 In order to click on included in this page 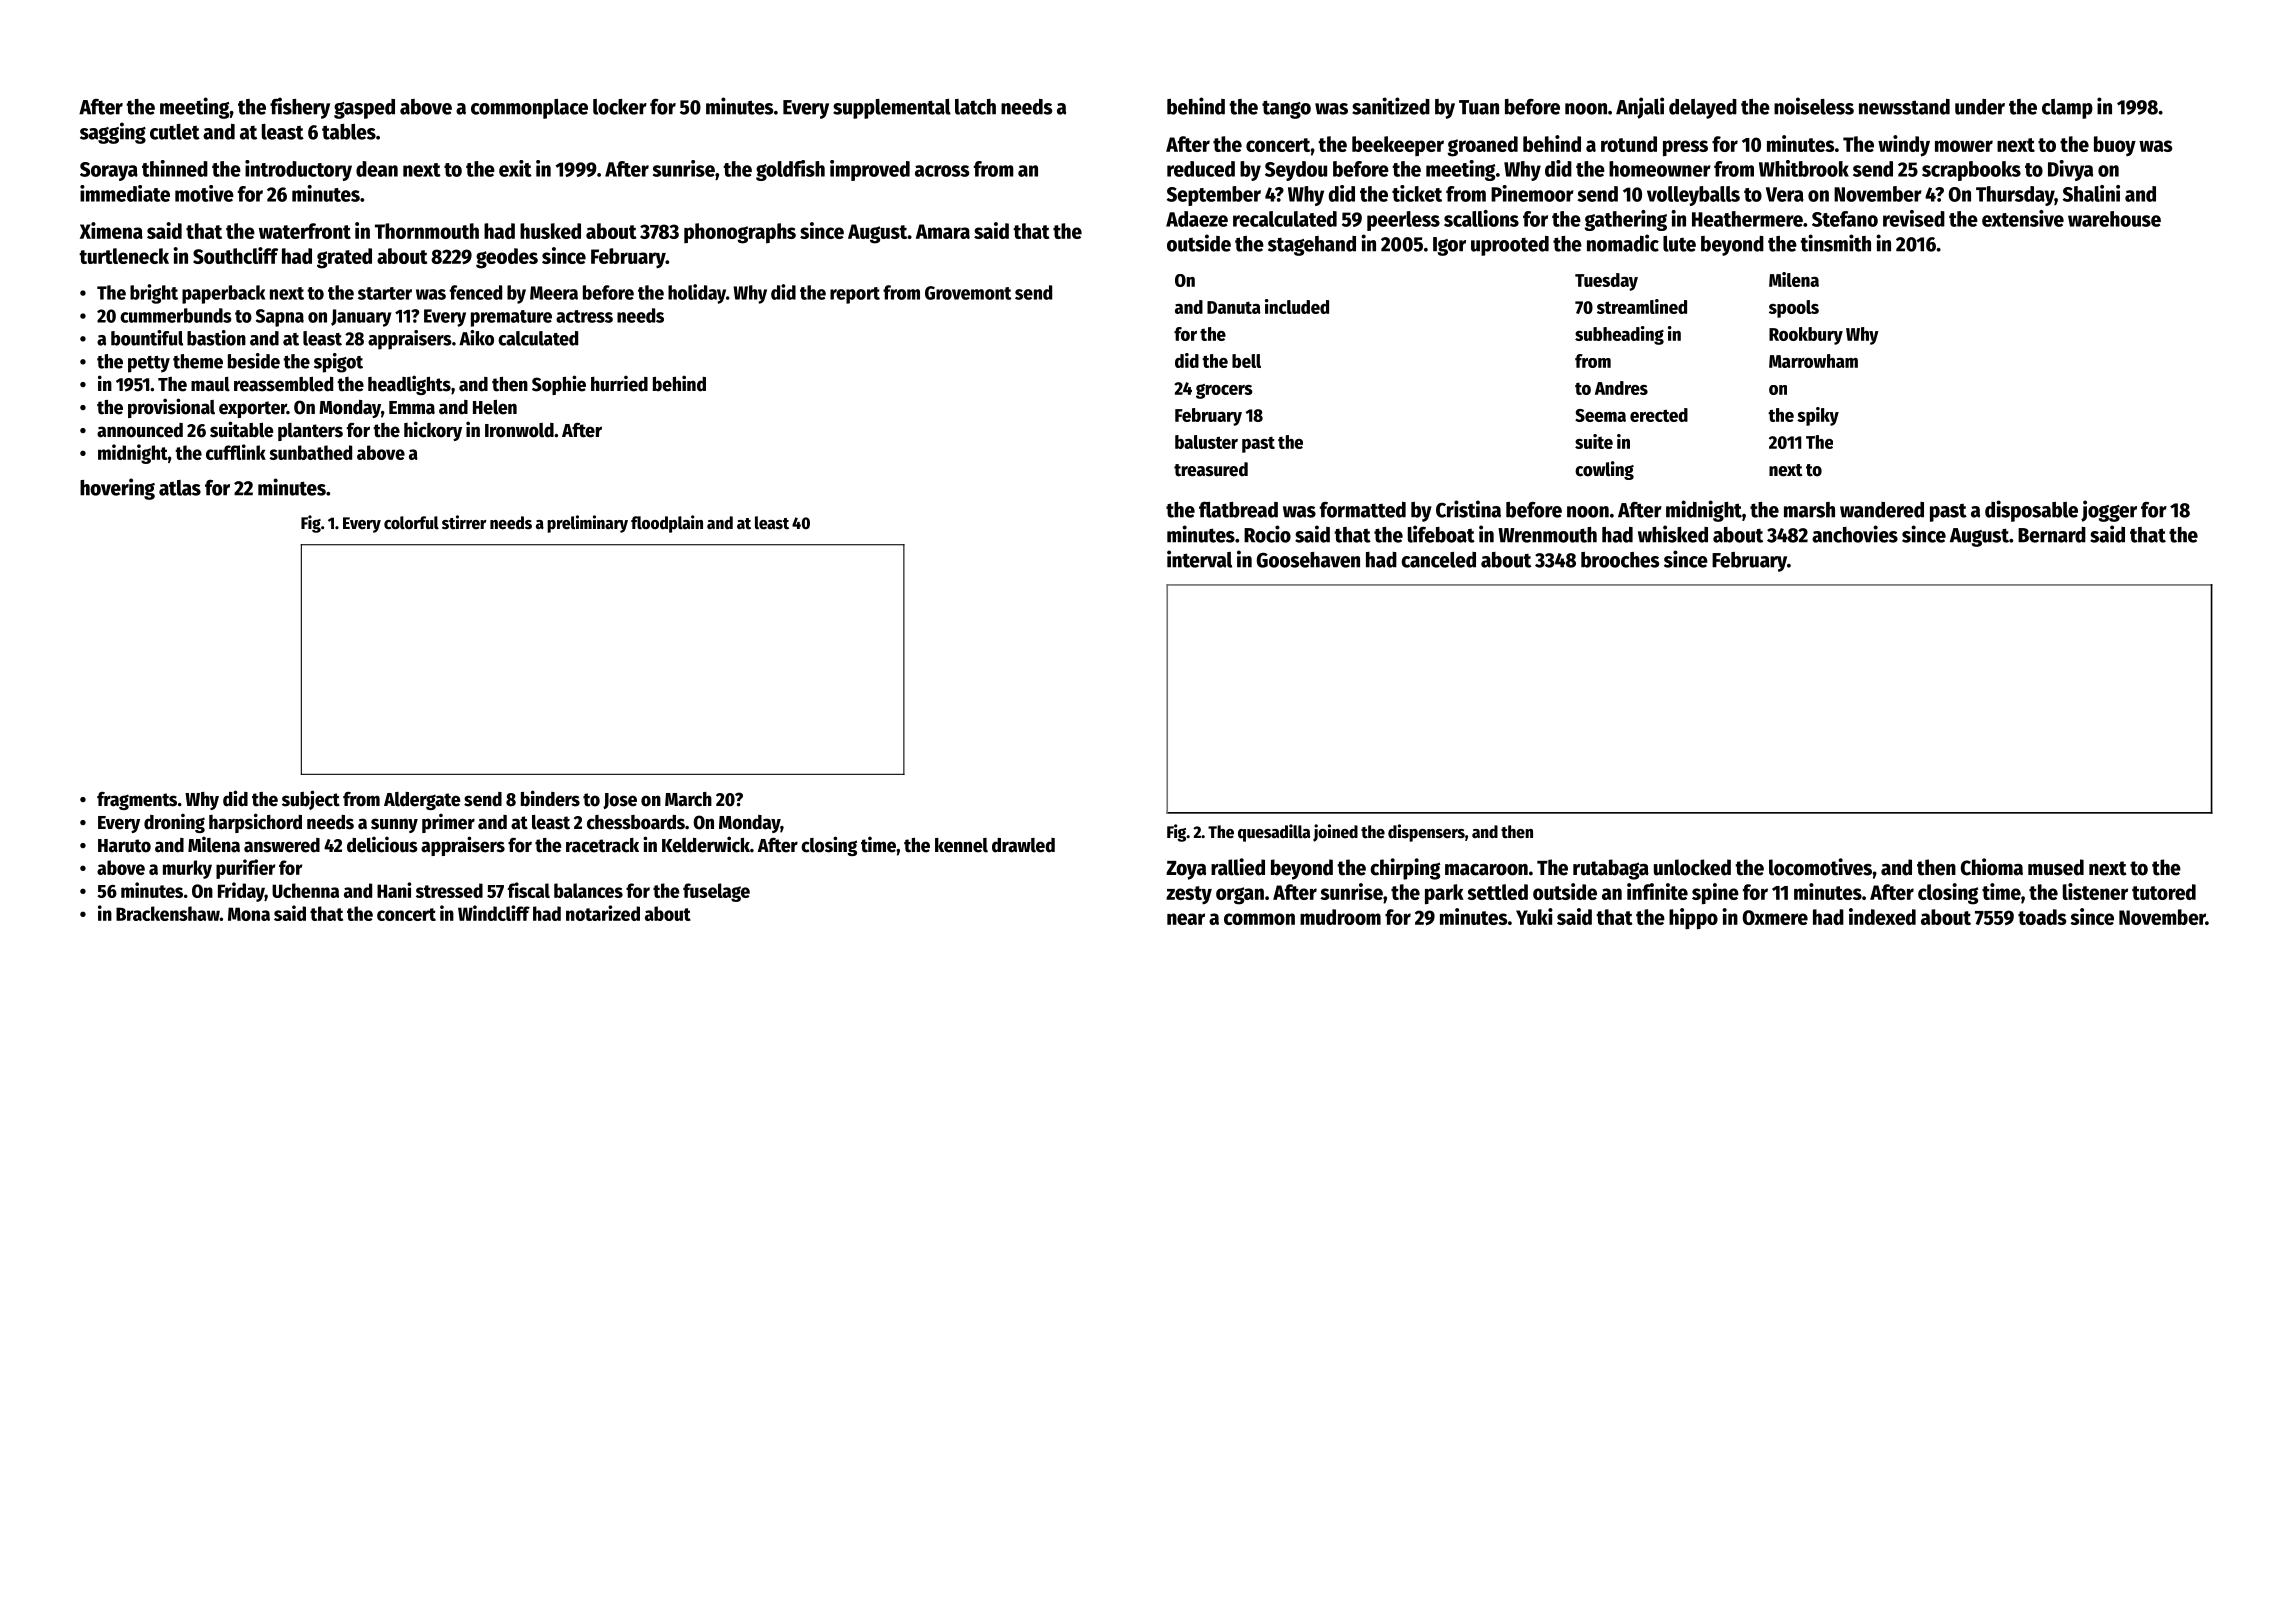, I will do `click(1297, 306)`.
